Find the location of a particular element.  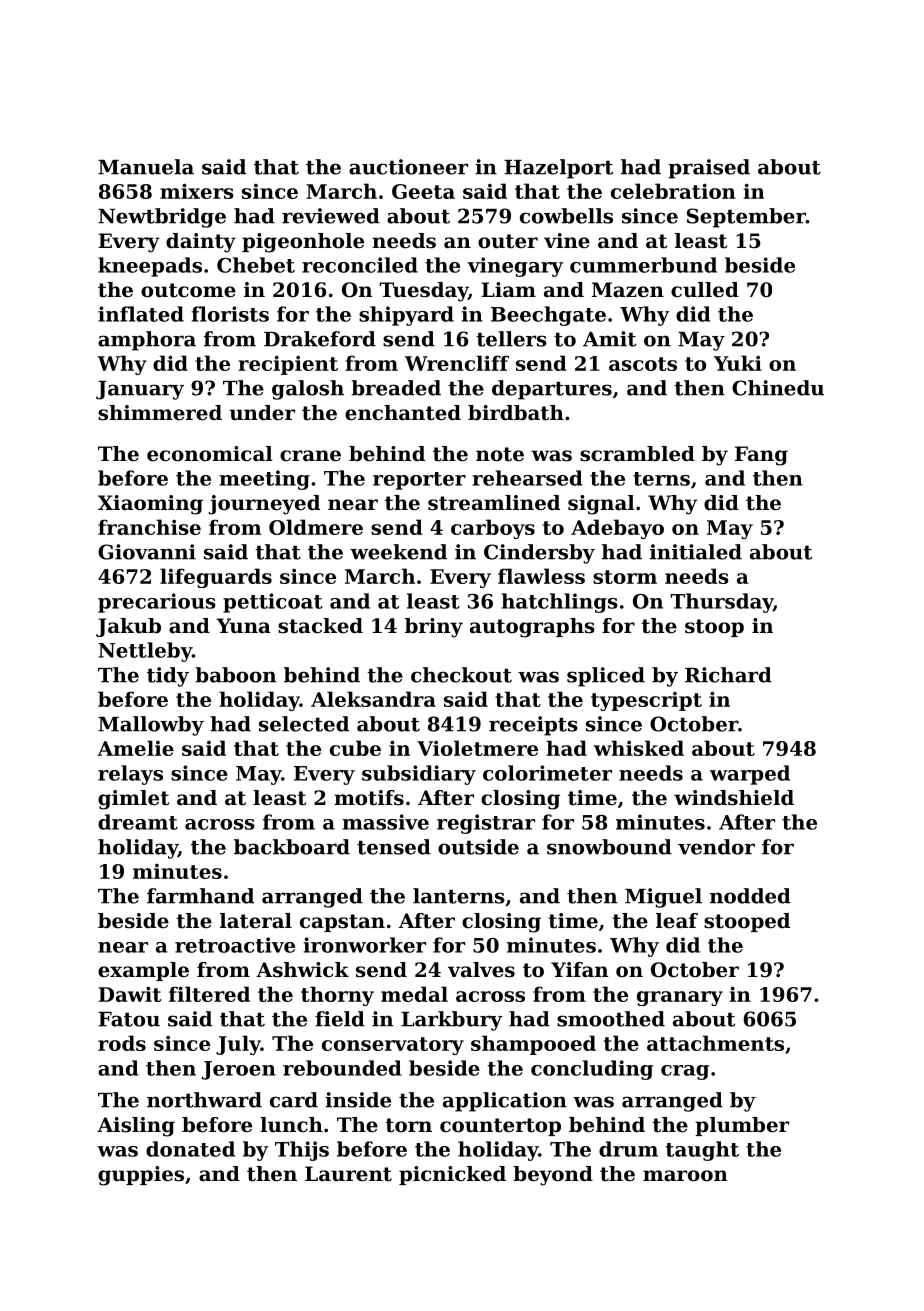

Chinedu is located at coordinates (778, 388).
